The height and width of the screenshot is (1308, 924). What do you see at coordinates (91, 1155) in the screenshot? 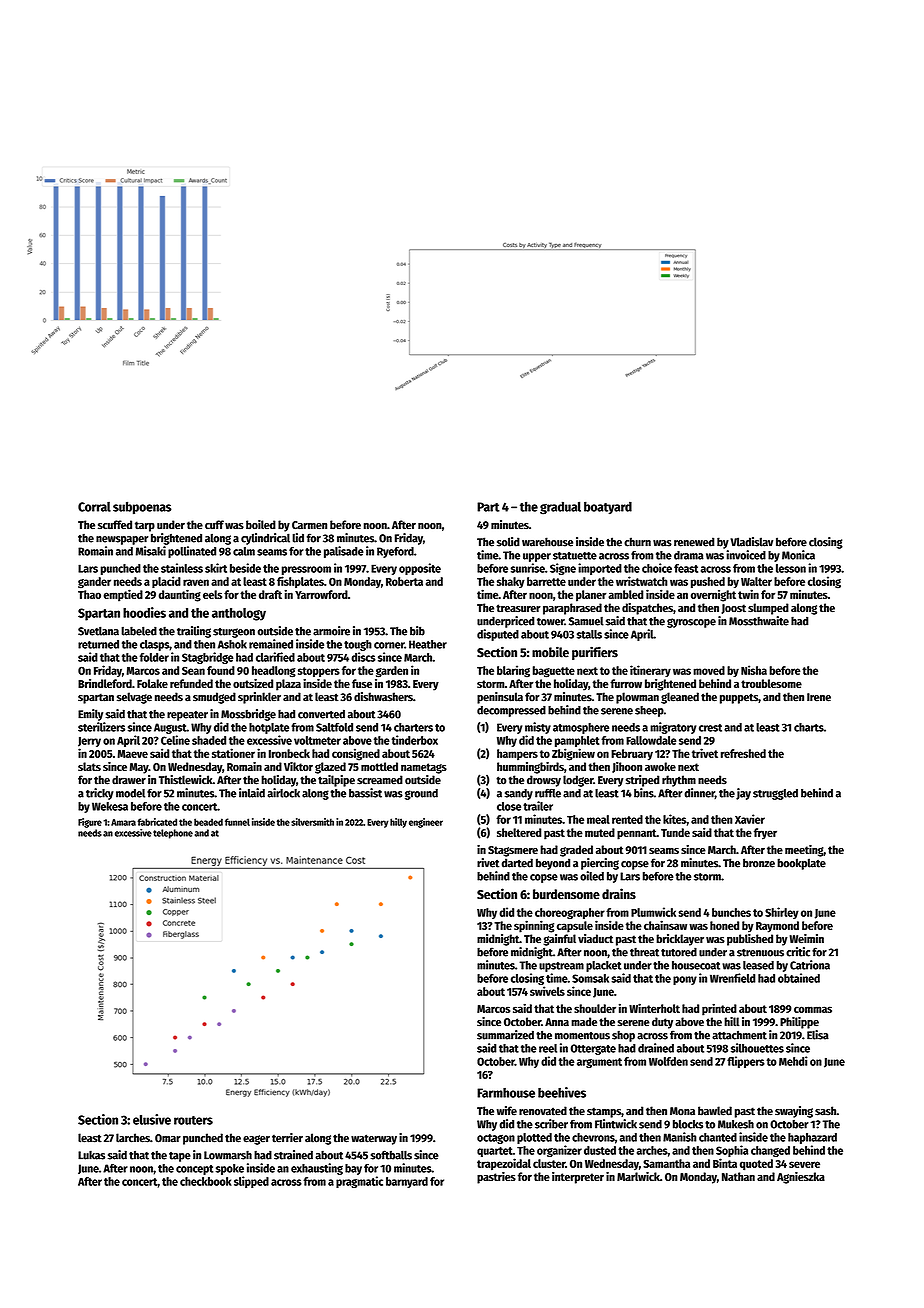
I see `Lukas` at bounding box center [91, 1155].
